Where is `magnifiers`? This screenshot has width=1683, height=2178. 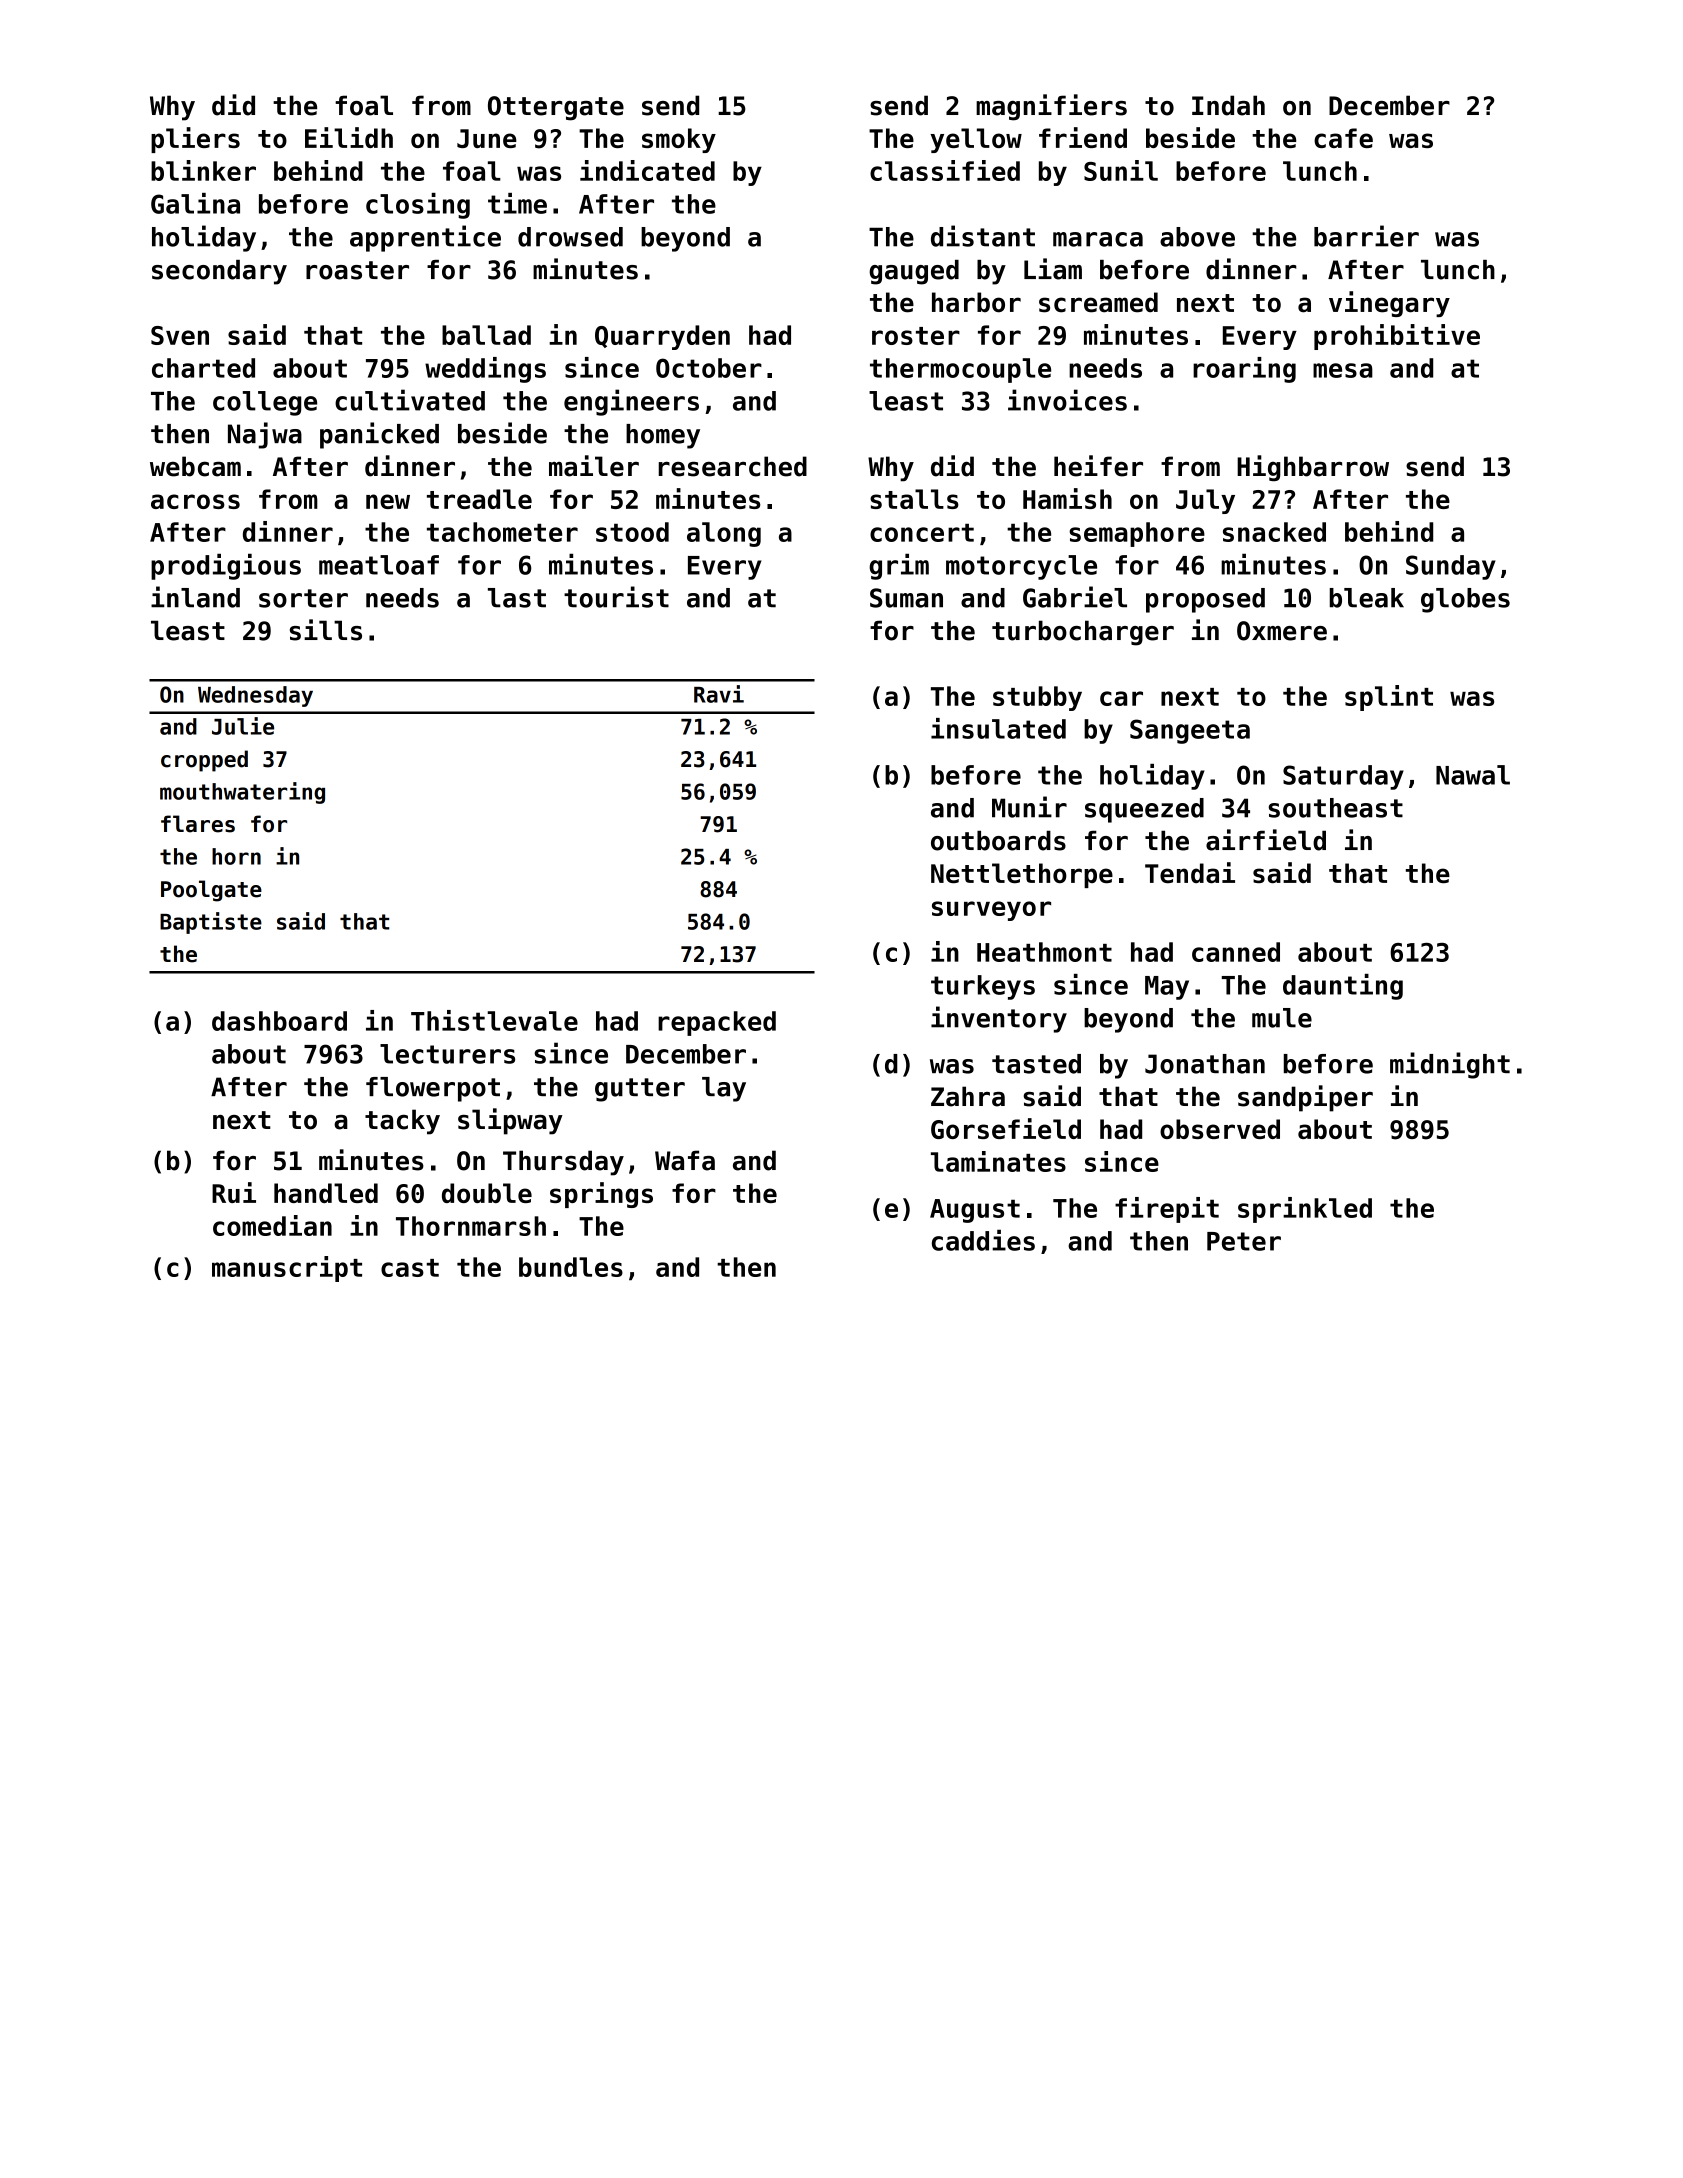 magnifiers is located at coordinates (1051, 107).
